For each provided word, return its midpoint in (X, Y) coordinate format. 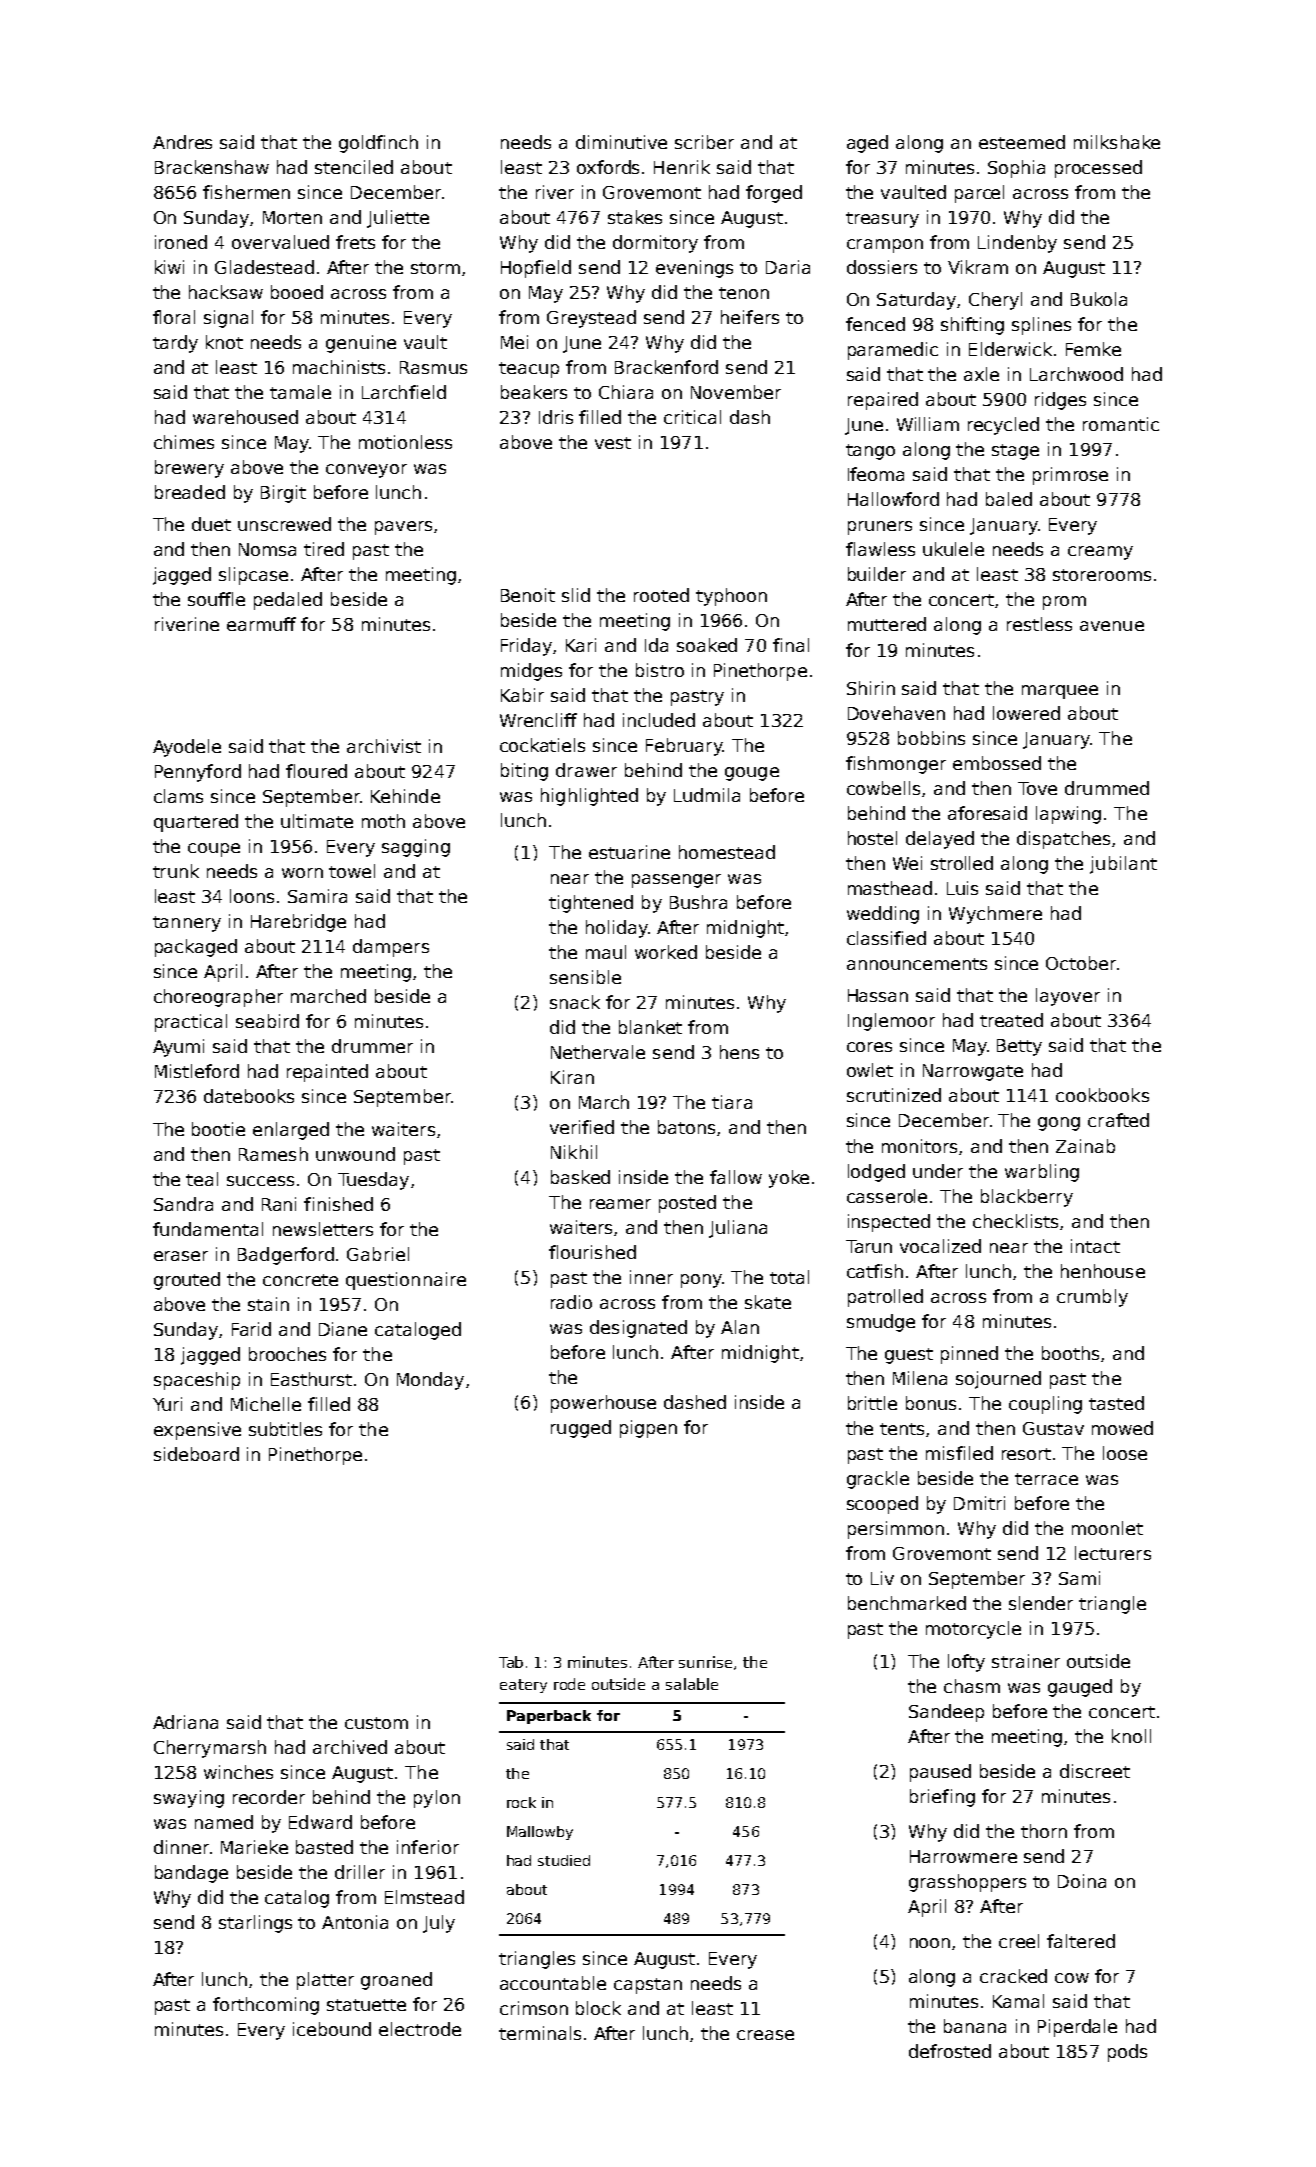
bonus (931, 1403)
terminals (540, 2033)
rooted (661, 595)
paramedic (893, 351)
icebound (332, 2029)
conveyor (366, 471)
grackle (878, 1480)
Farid (251, 1329)
